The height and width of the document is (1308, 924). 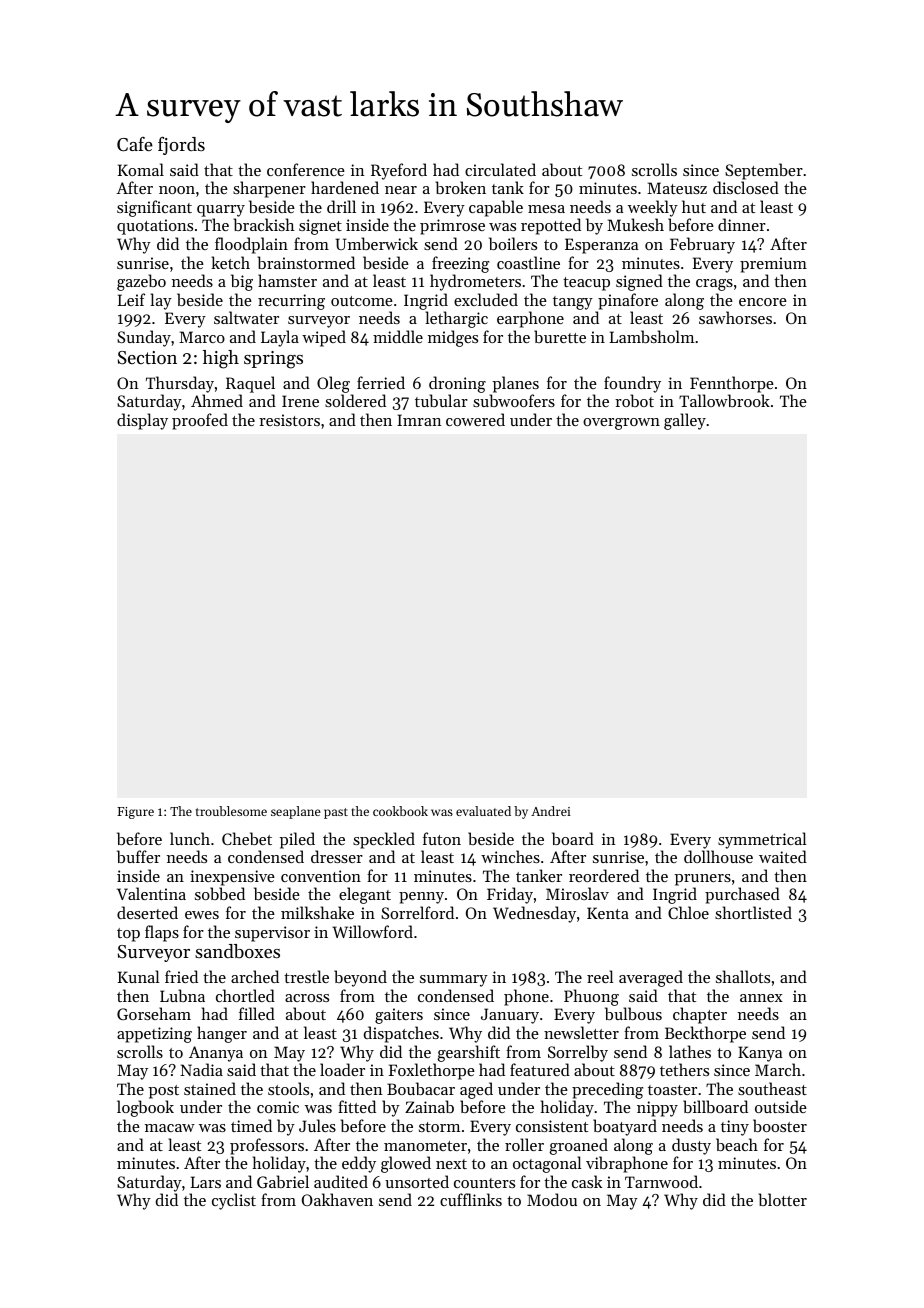 I want to click on quotations, so click(x=155, y=227).
